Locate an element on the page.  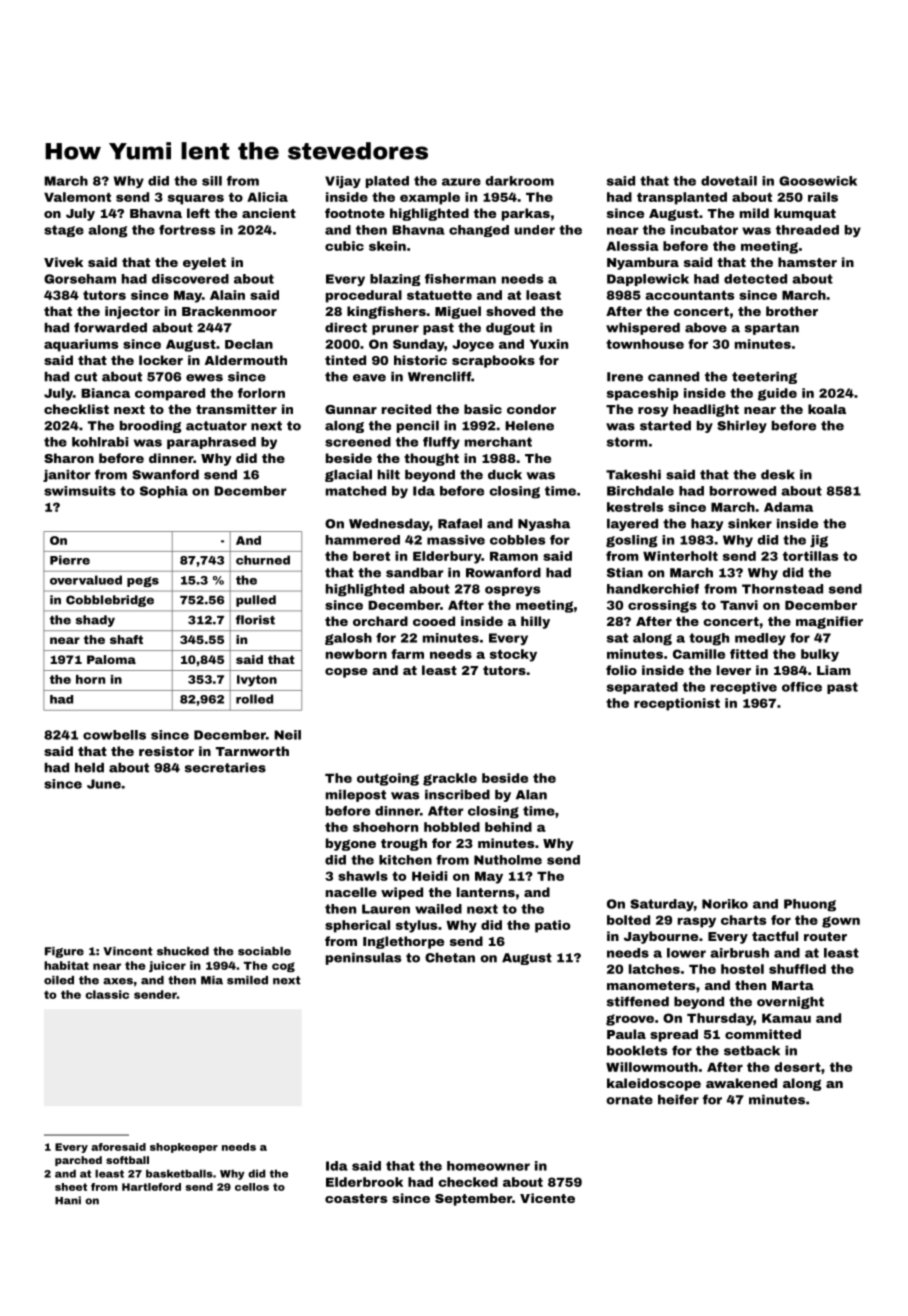
sill is located at coordinates (212, 181).
